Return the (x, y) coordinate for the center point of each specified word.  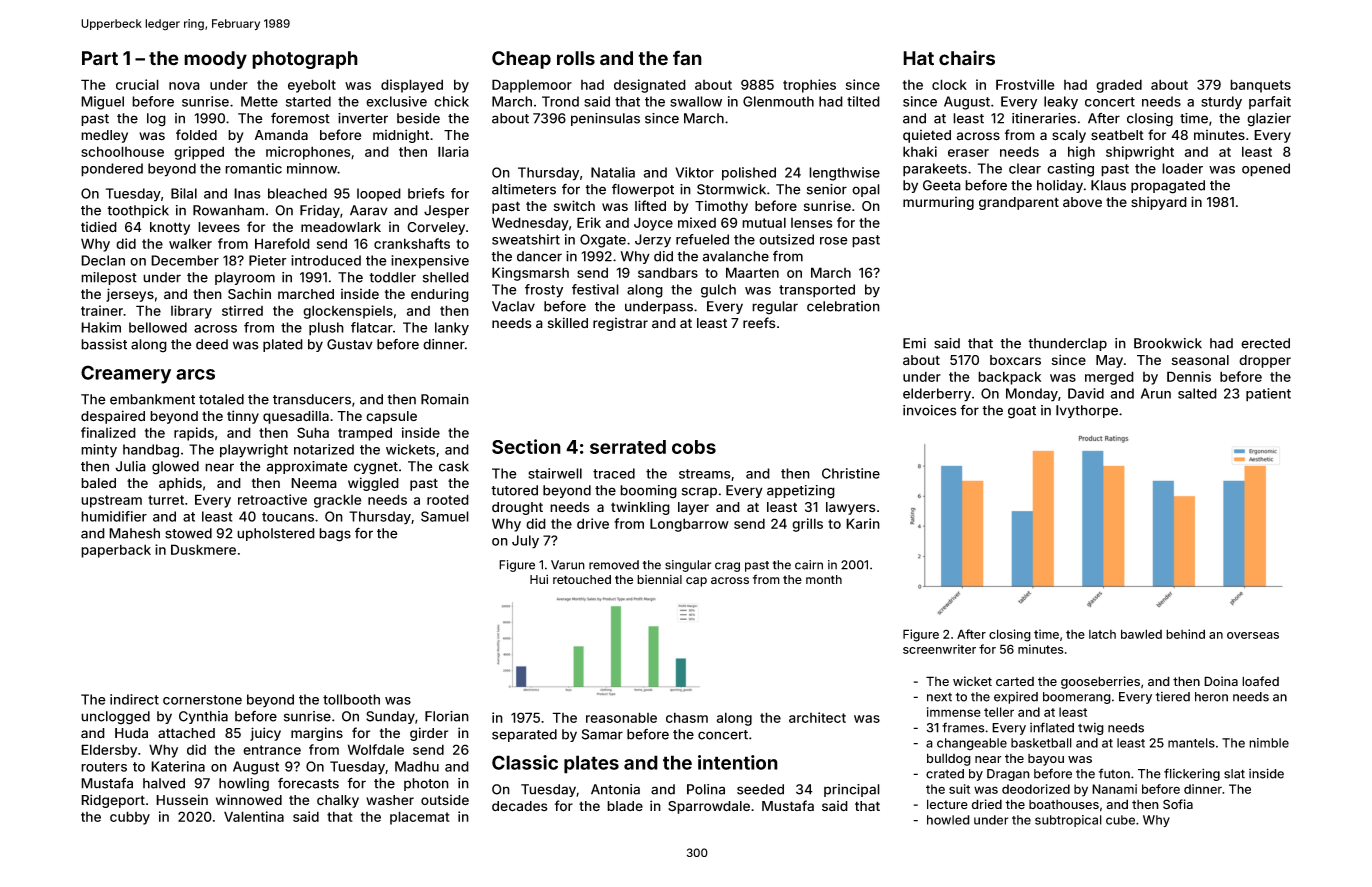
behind (1185, 634)
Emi (914, 343)
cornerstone (202, 700)
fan (687, 58)
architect (817, 717)
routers (104, 767)
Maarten (752, 272)
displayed (412, 86)
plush (326, 329)
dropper (1265, 361)
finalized (108, 432)
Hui (539, 579)
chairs (967, 58)
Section (526, 446)
